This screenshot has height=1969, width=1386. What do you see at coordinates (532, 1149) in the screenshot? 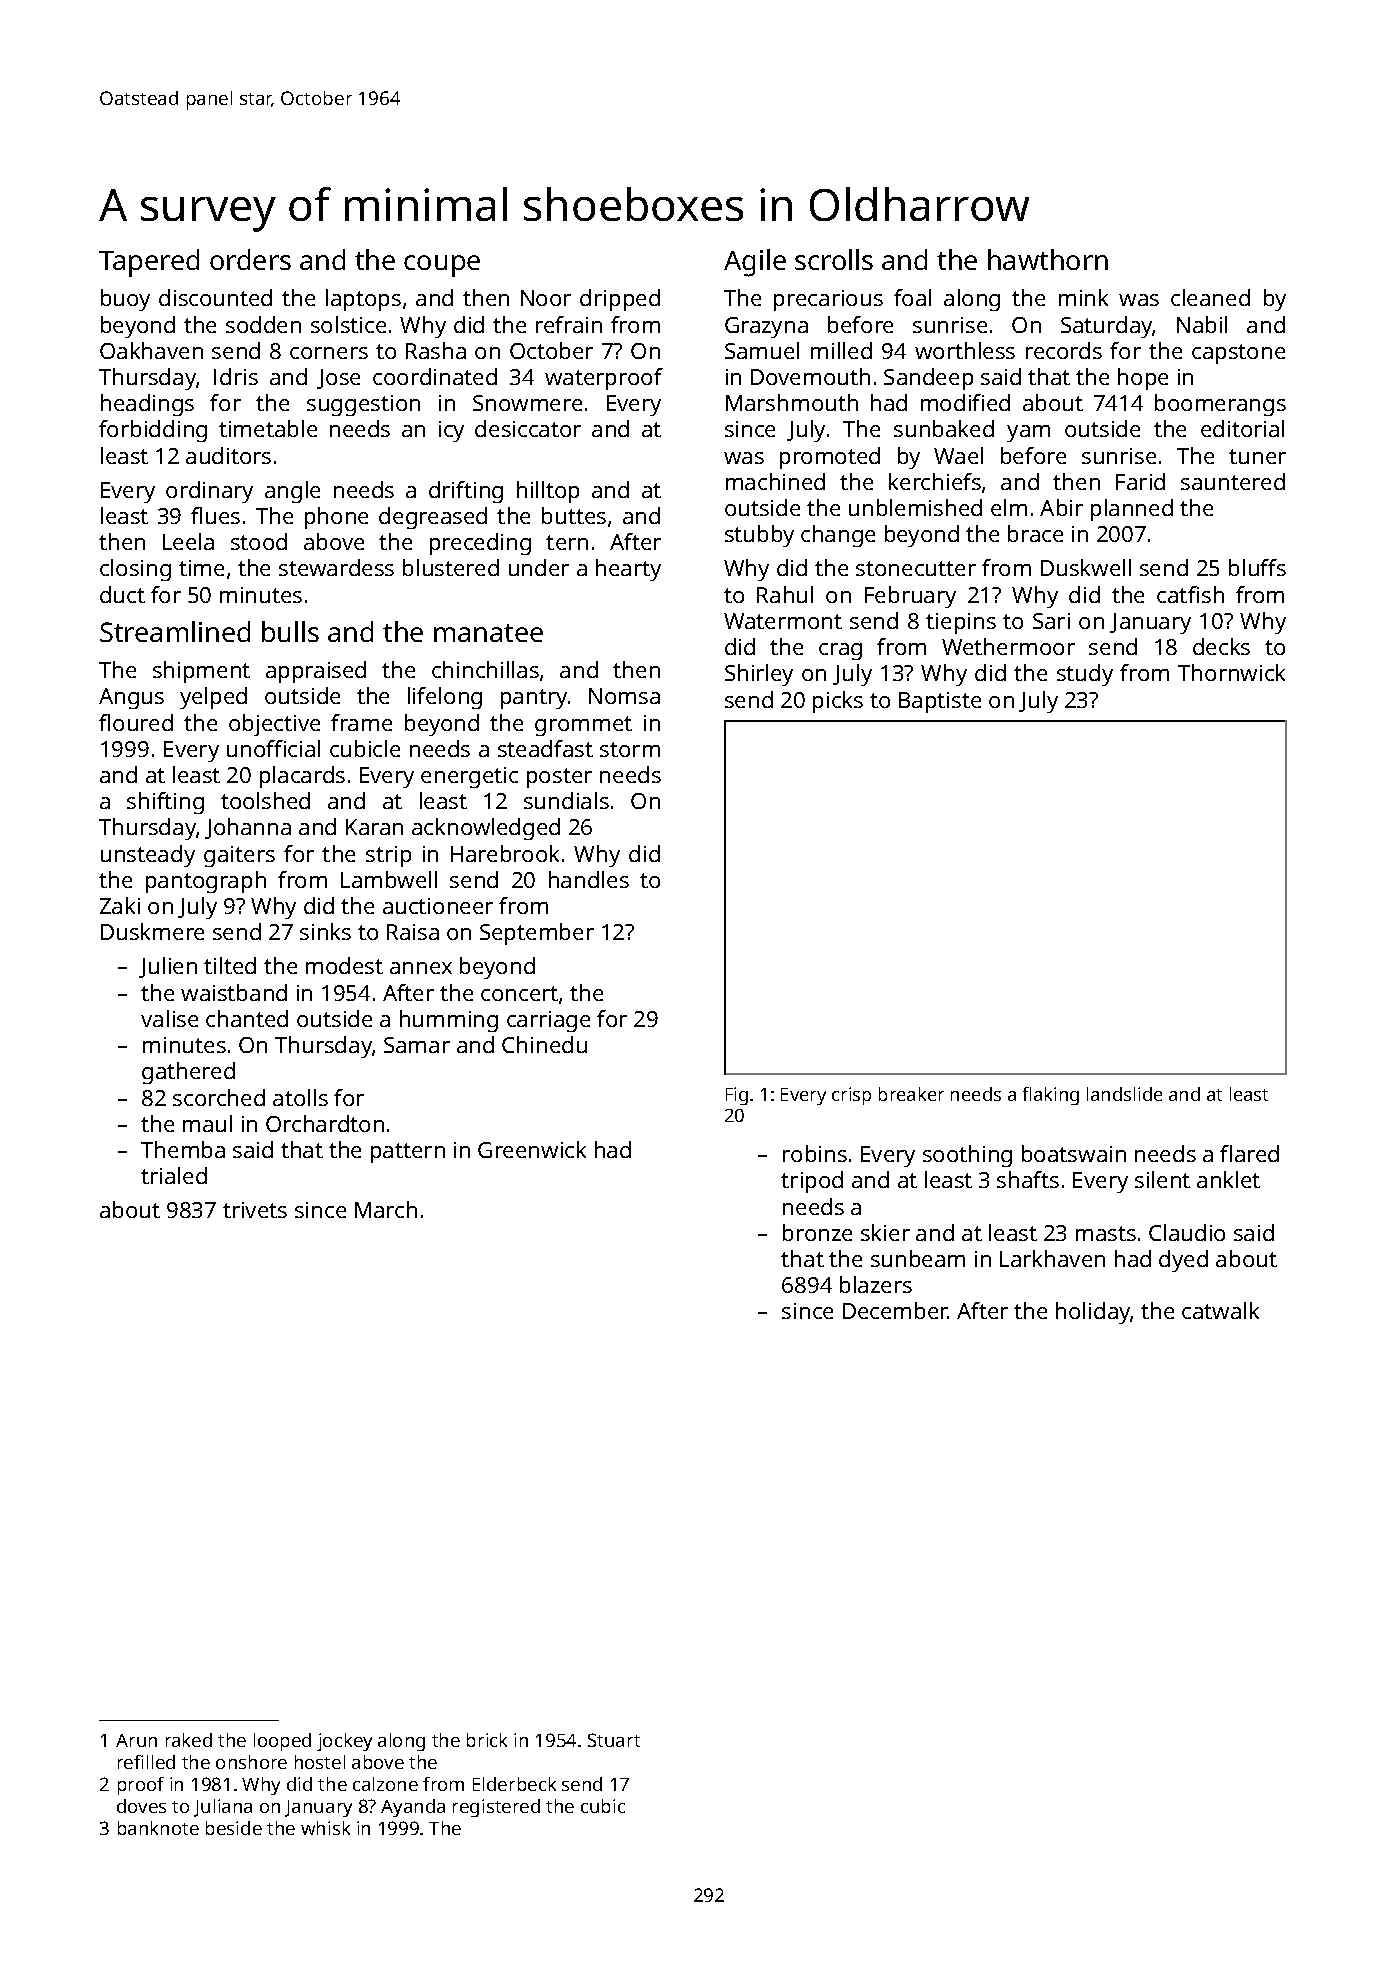
I see `Greenwick` at bounding box center [532, 1149].
